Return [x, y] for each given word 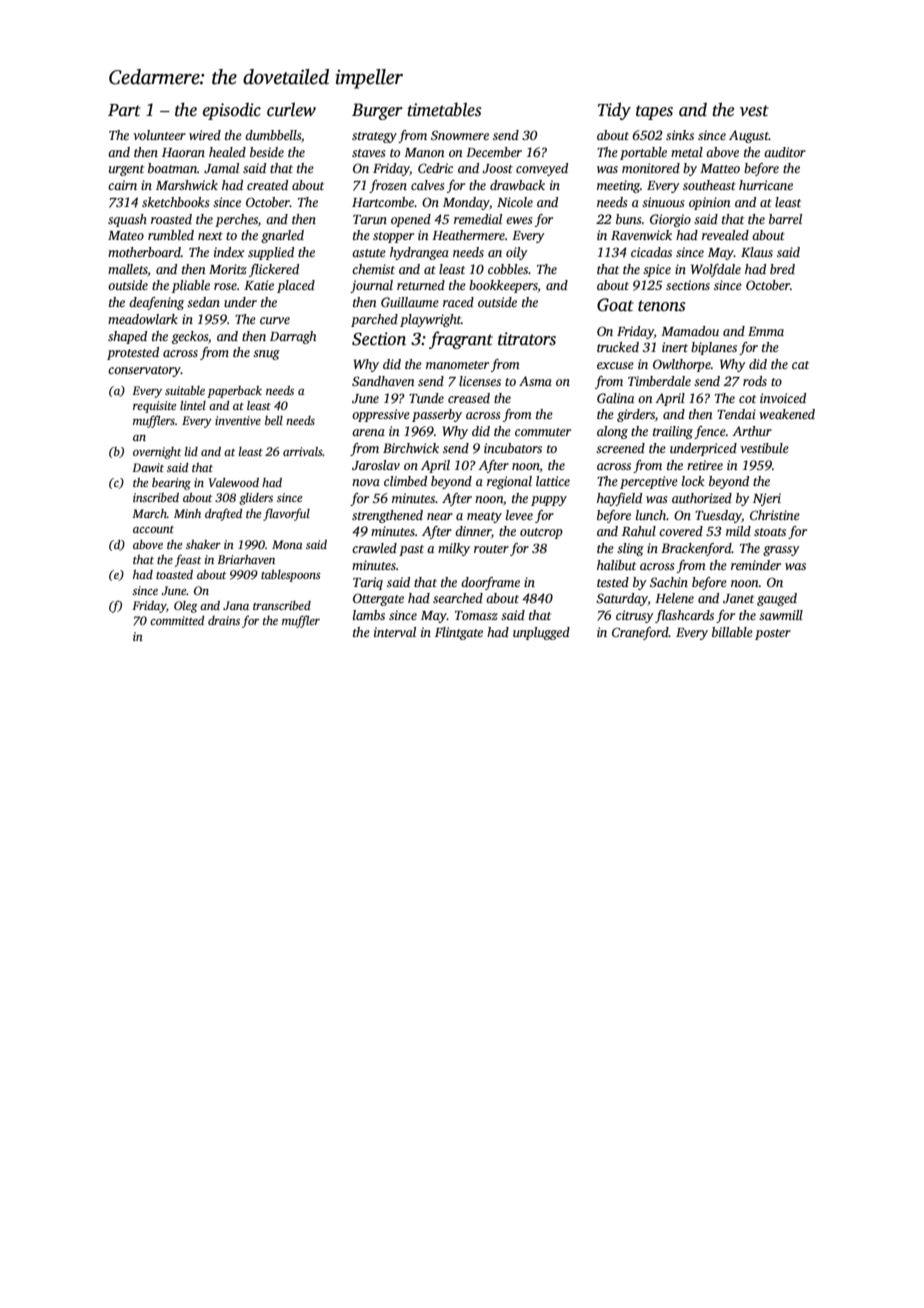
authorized [702, 498]
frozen [388, 186]
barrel [785, 219]
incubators [513, 448]
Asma [535, 381]
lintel [193, 405]
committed [177, 620]
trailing [673, 432]
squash [127, 220]
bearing [171, 484]
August [749, 136]
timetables [444, 109]
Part [124, 110]
